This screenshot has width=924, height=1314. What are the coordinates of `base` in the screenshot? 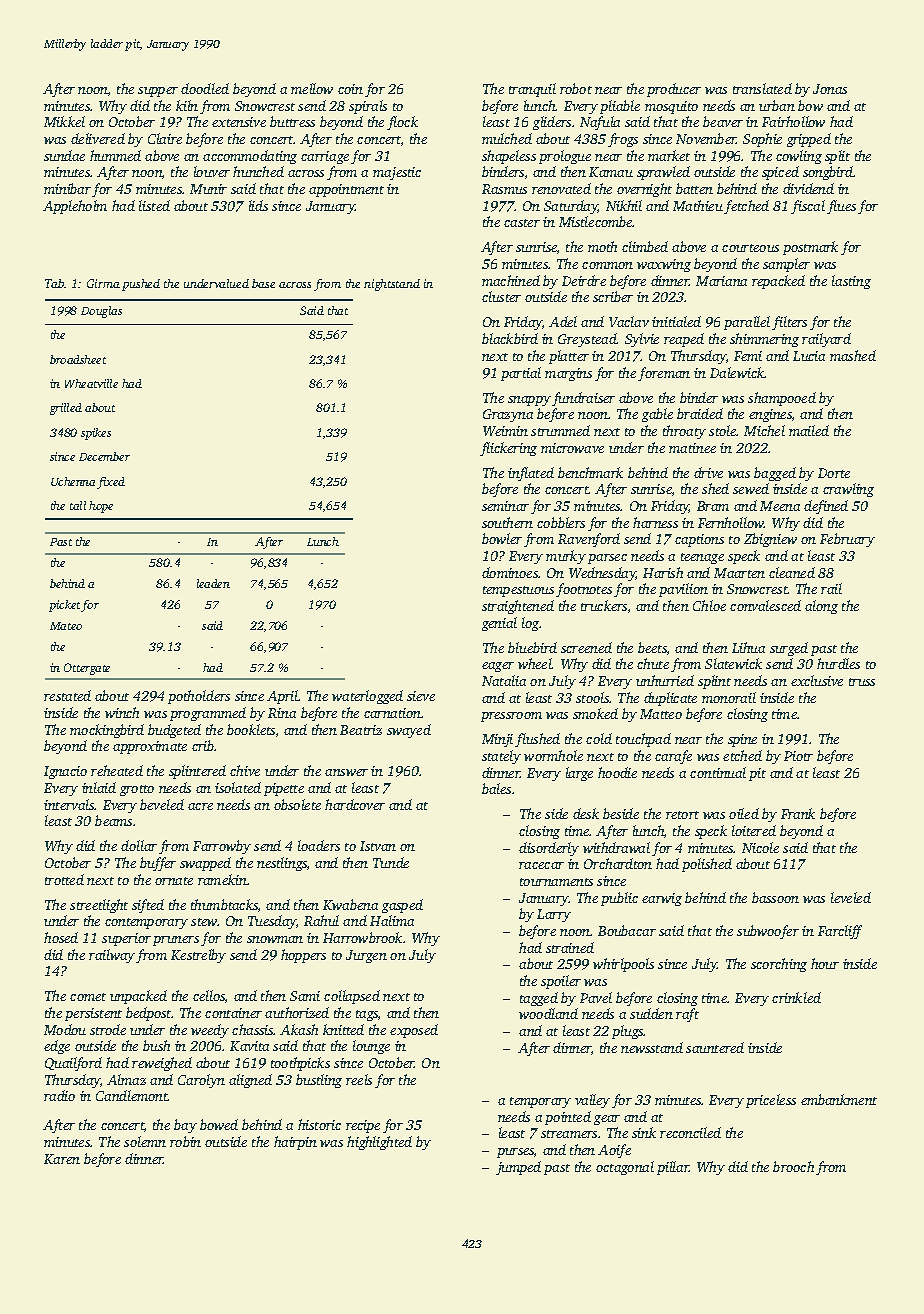 It's located at (263, 283).
